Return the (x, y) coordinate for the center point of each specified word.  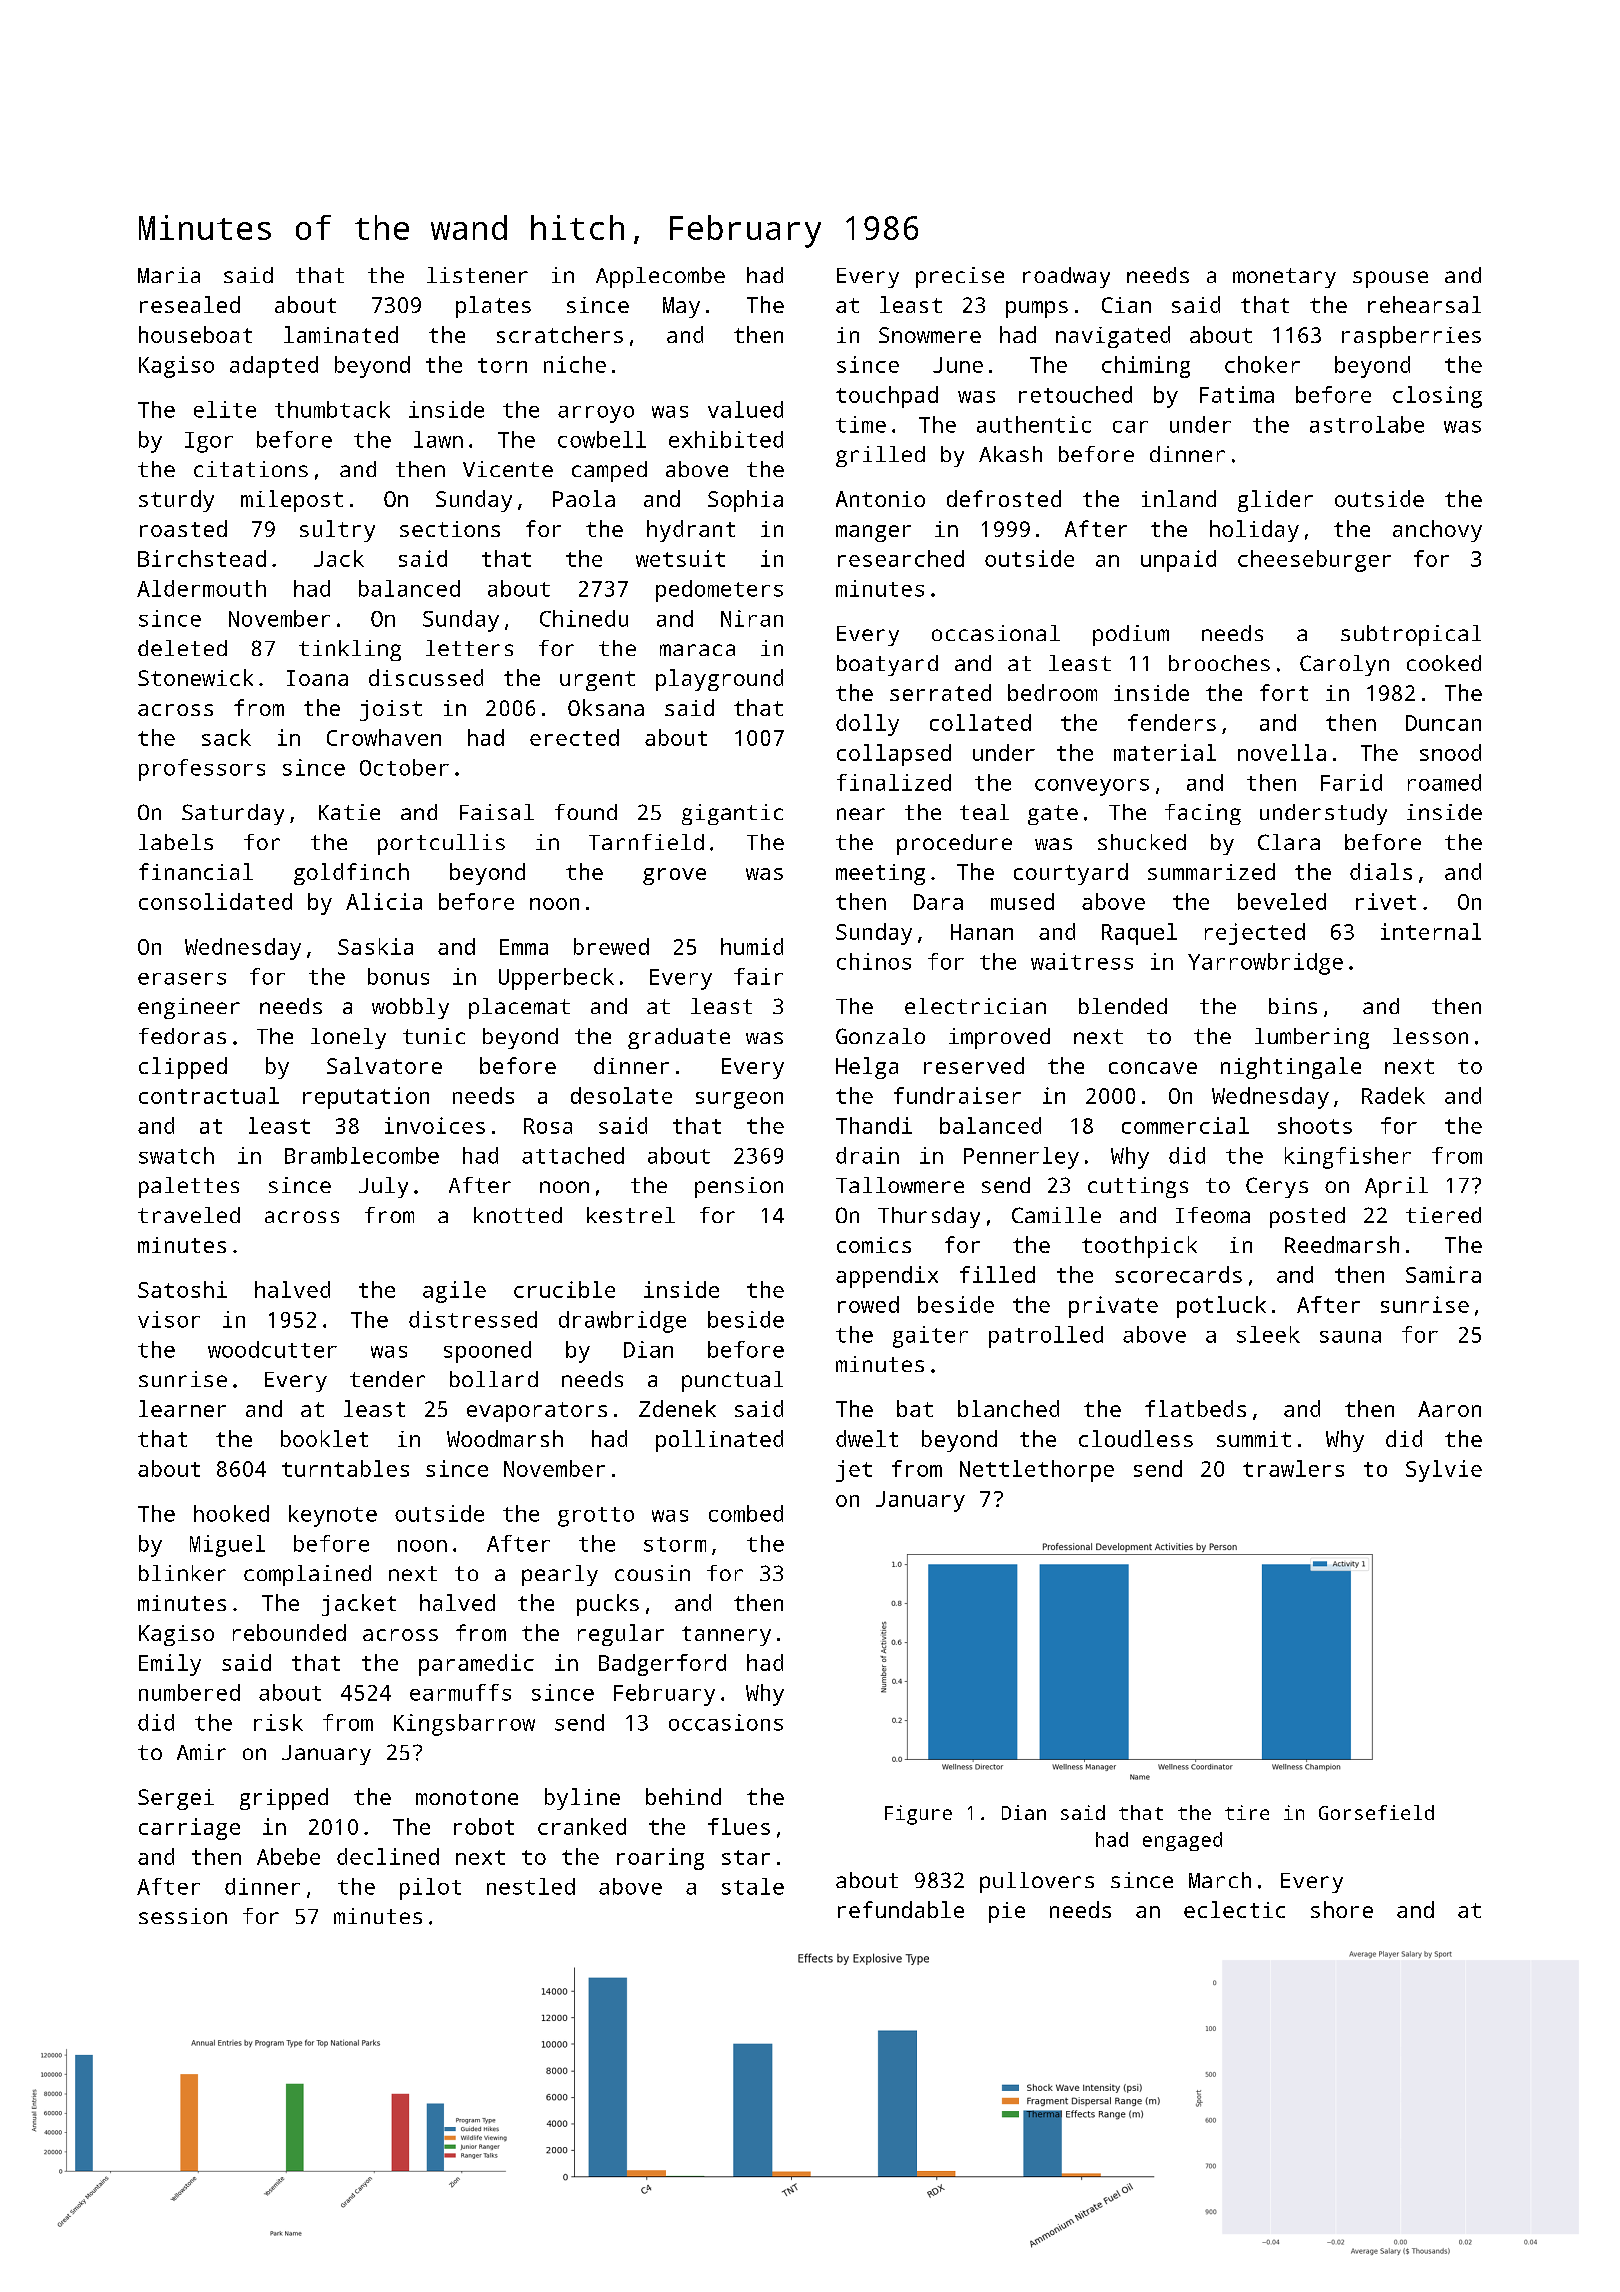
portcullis (441, 844)
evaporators (537, 1412)
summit (1254, 1439)
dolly (867, 725)
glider (1275, 501)
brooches (1219, 663)
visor (169, 1319)
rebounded (289, 1632)
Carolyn (1344, 665)
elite (225, 409)
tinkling (350, 650)
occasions (726, 1722)
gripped (284, 1799)
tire (1247, 1812)
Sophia (745, 501)
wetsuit (680, 558)
